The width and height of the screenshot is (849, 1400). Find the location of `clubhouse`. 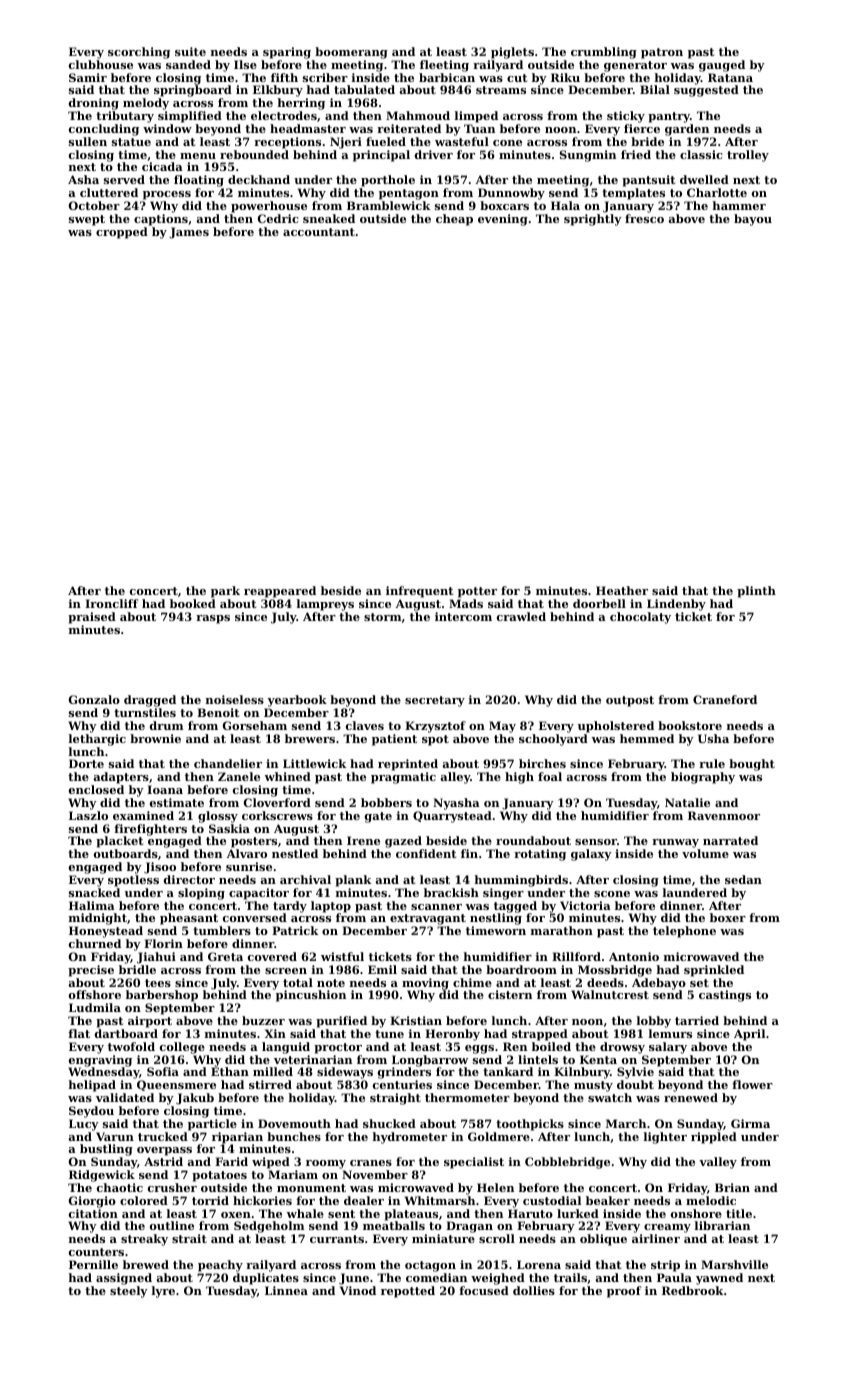

clubhouse is located at coordinates (101, 64).
